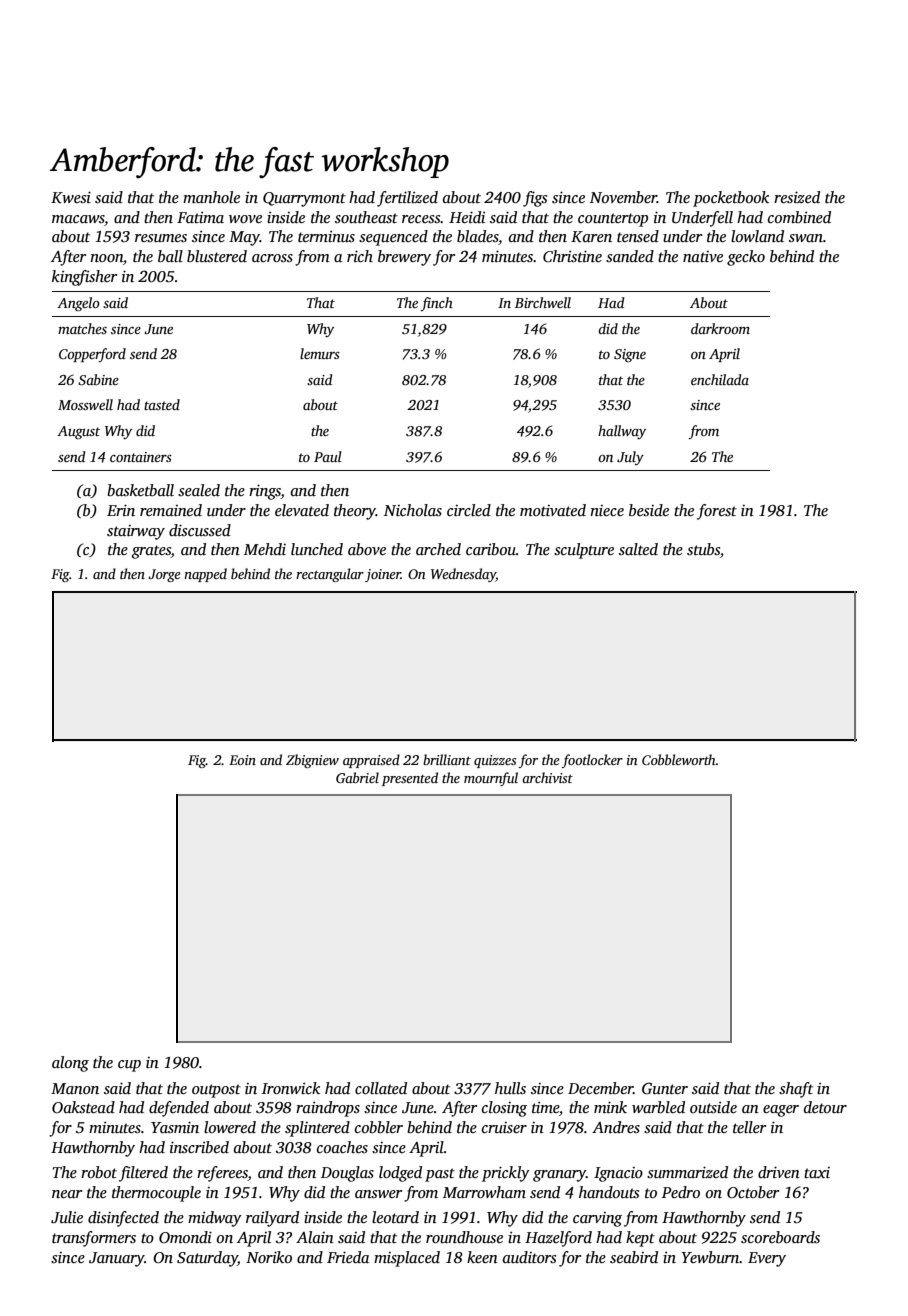 This screenshot has height=1316, width=908. I want to click on beside, so click(649, 510).
